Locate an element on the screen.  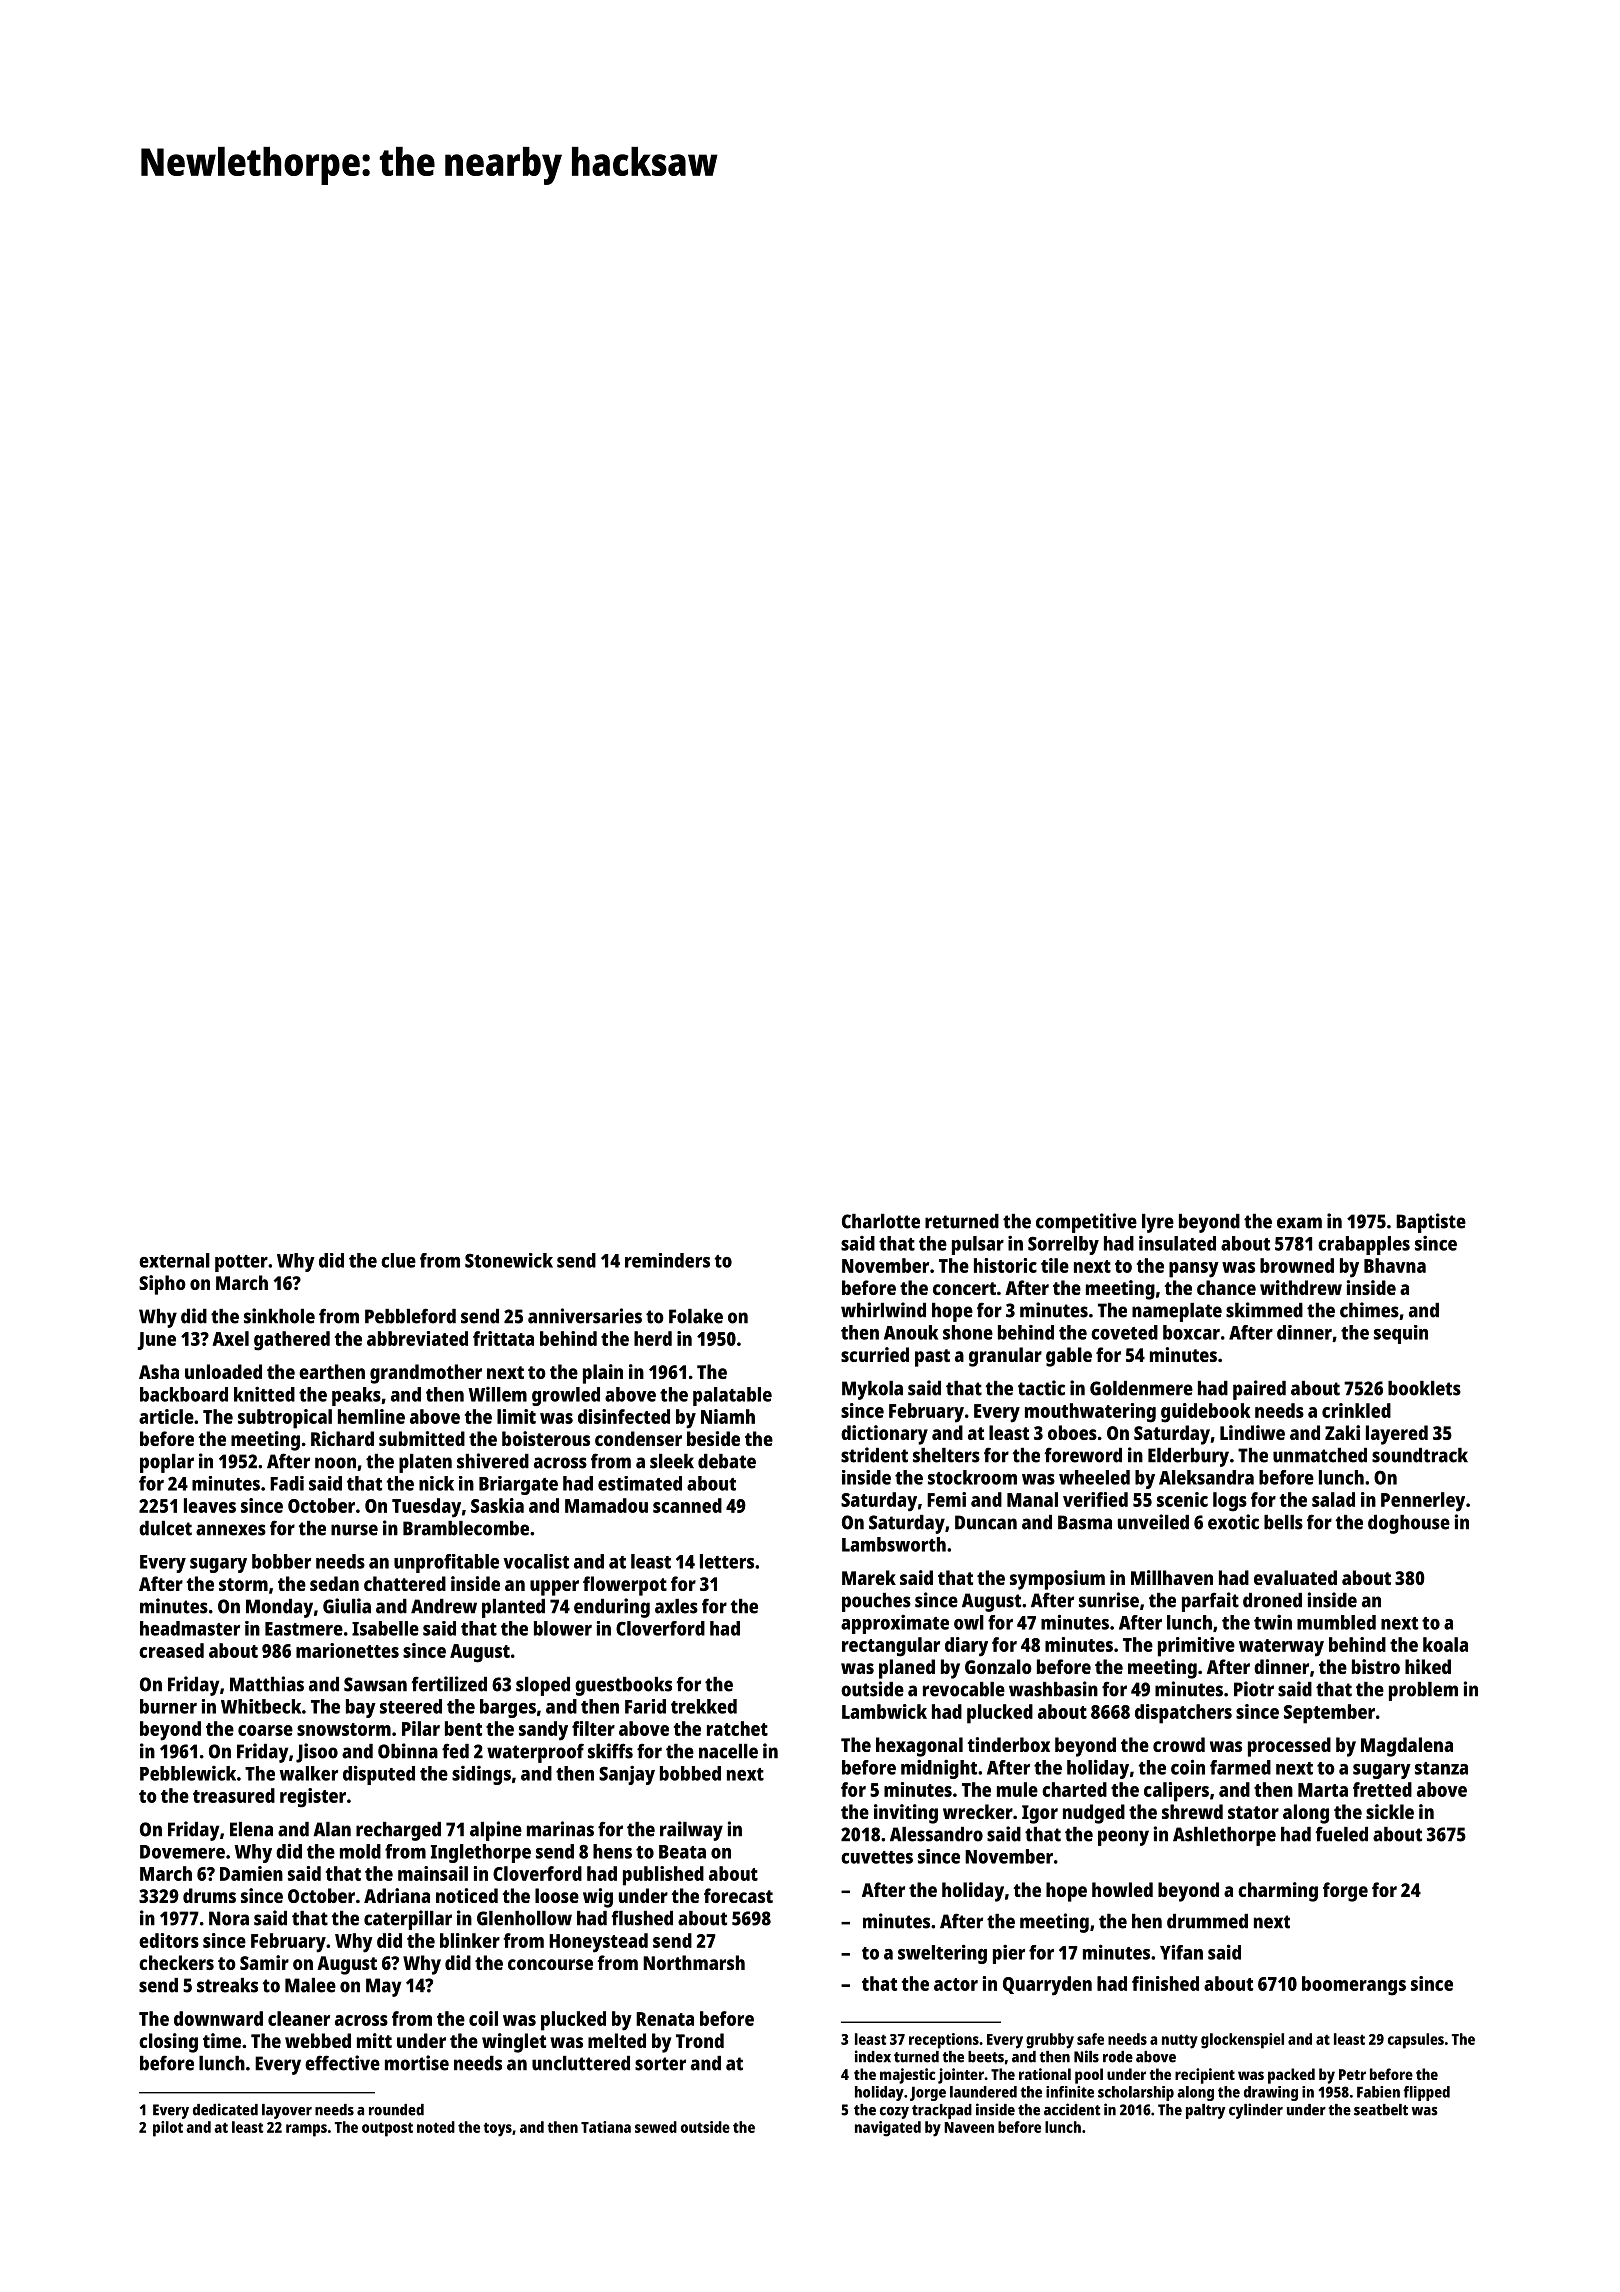
Baptiste is located at coordinates (1431, 1223).
